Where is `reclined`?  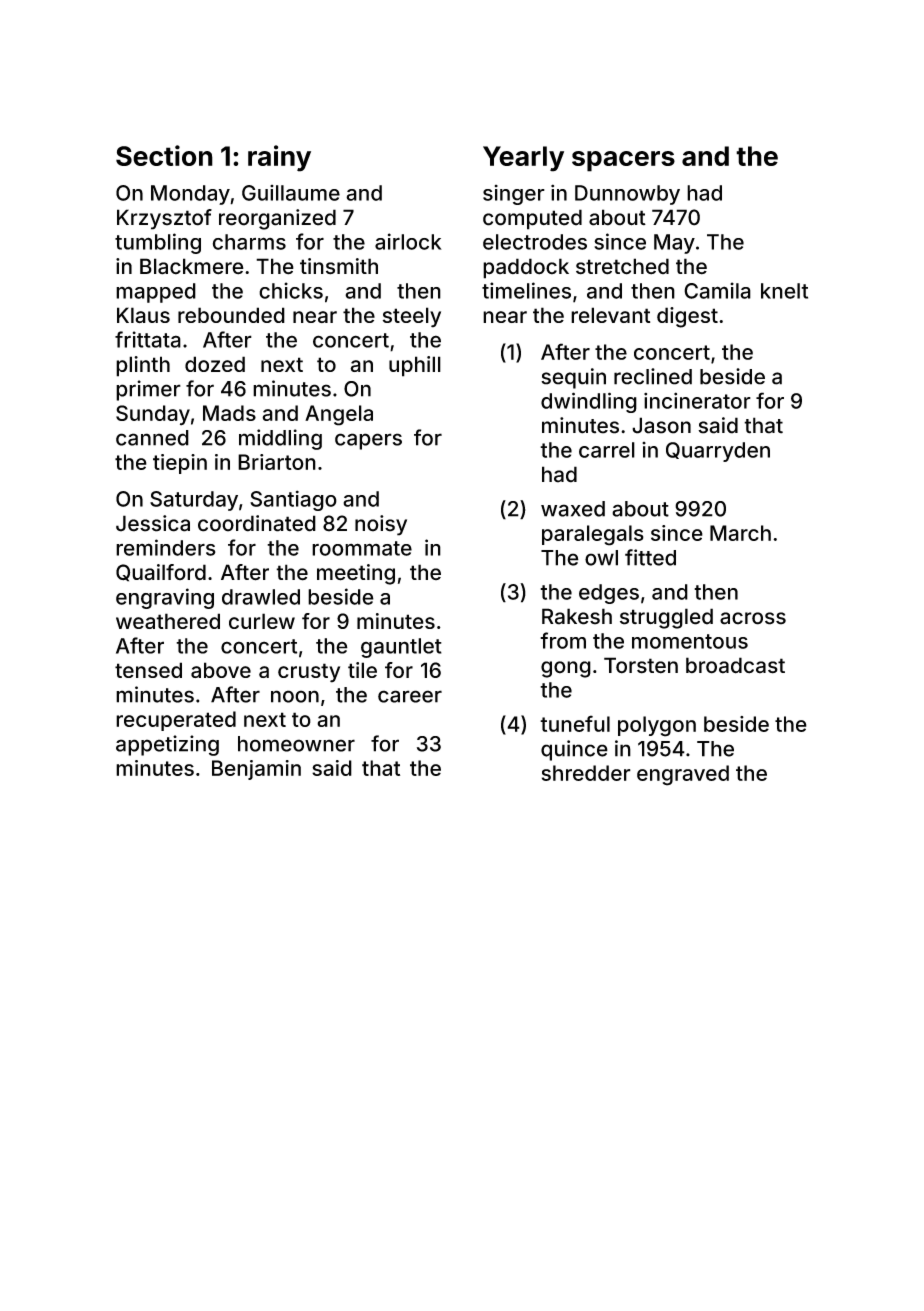
reclined is located at coordinates (653, 376).
